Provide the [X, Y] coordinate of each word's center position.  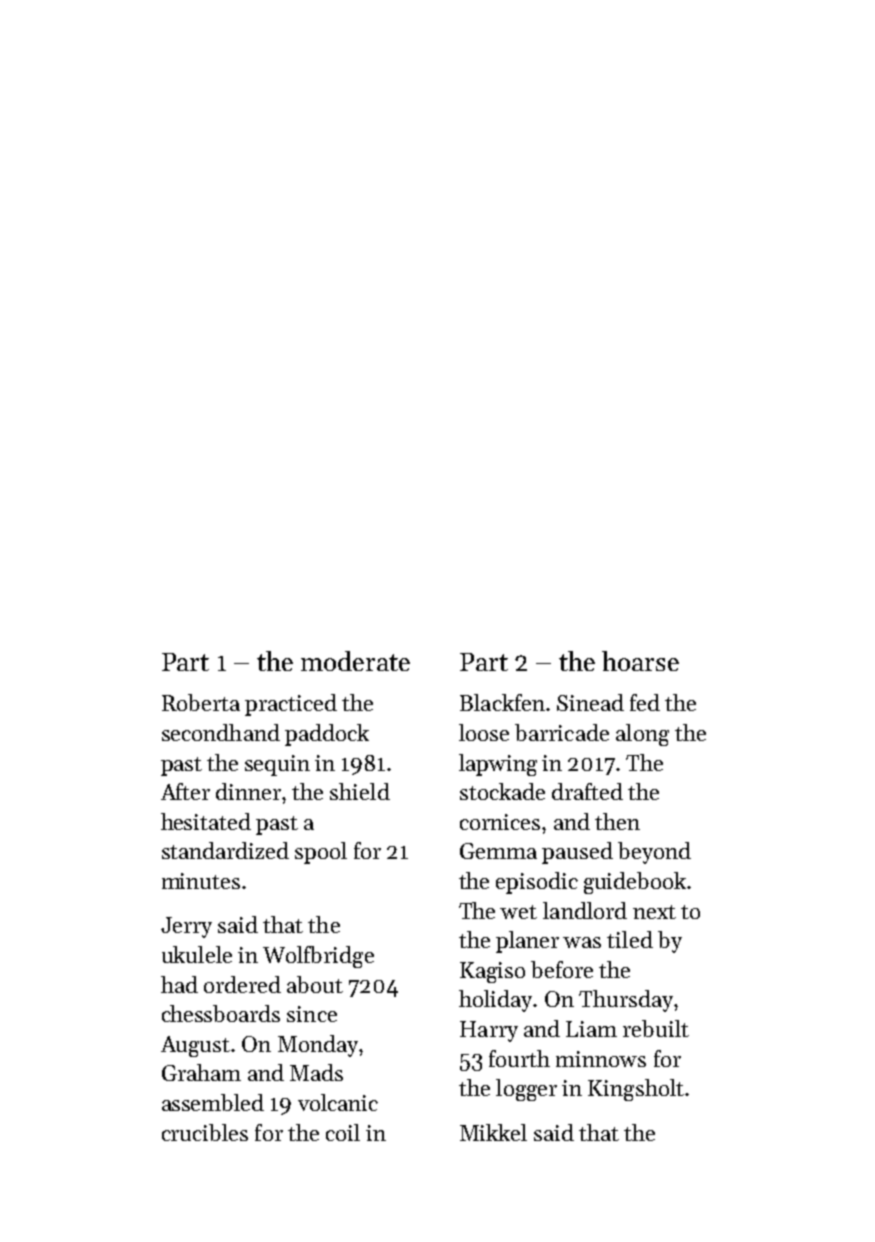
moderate [355, 661]
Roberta [201, 702]
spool [321, 853]
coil [343, 1132]
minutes [201, 881]
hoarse [640, 661]
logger [526, 1090]
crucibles [205, 1132]
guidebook [635, 883]
